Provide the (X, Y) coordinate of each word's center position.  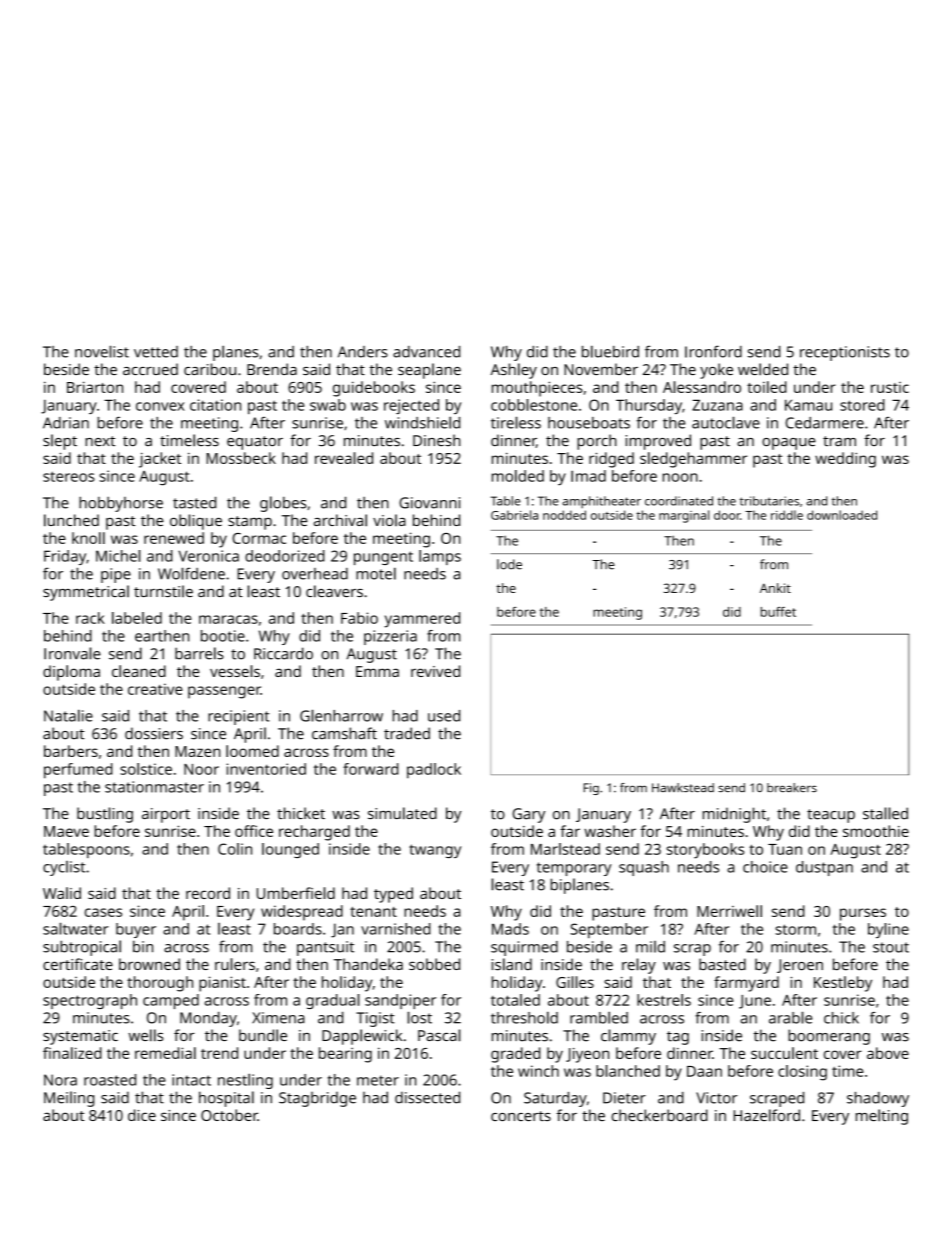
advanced (426, 352)
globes (283, 504)
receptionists (845, 353)
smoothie (876, 831)
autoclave (726, 422)
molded (518, 476)
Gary (529, 815)
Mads (510, 929)
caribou (210, 369)
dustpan (824, 868)
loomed (252, 751)
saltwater (76, 928)
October (229, 1115)
